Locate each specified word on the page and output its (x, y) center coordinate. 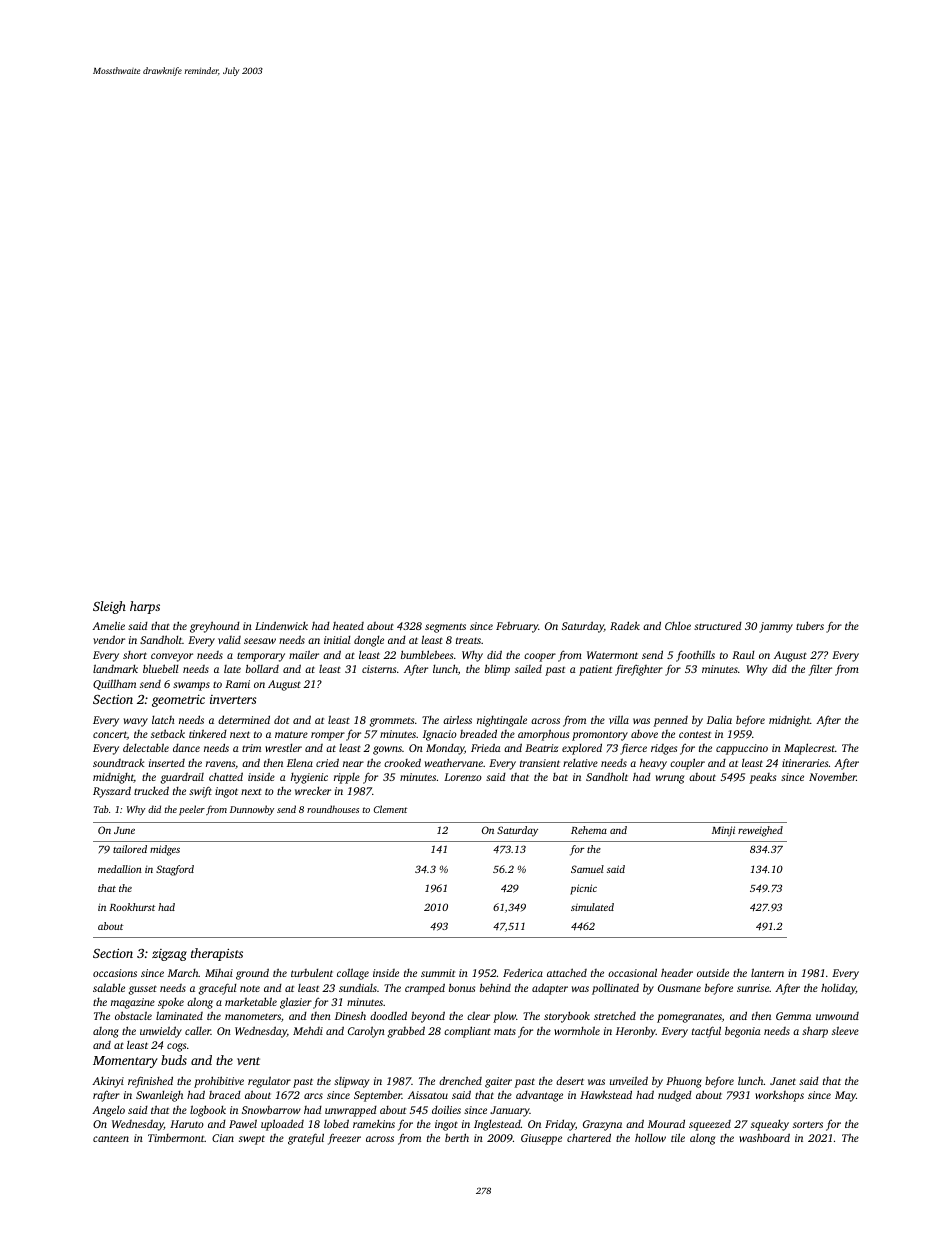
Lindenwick (281, 625)
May (845, 1096)
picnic (583, 889)
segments (445, 628)
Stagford (175, 870)
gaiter (498, 1082)
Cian (223, 1138)
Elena (300, 762)
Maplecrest (809, 749)
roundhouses (333, 809)
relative (580, 763)
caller (198, 1031)
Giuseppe (541, 1139)
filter (820, 670)
